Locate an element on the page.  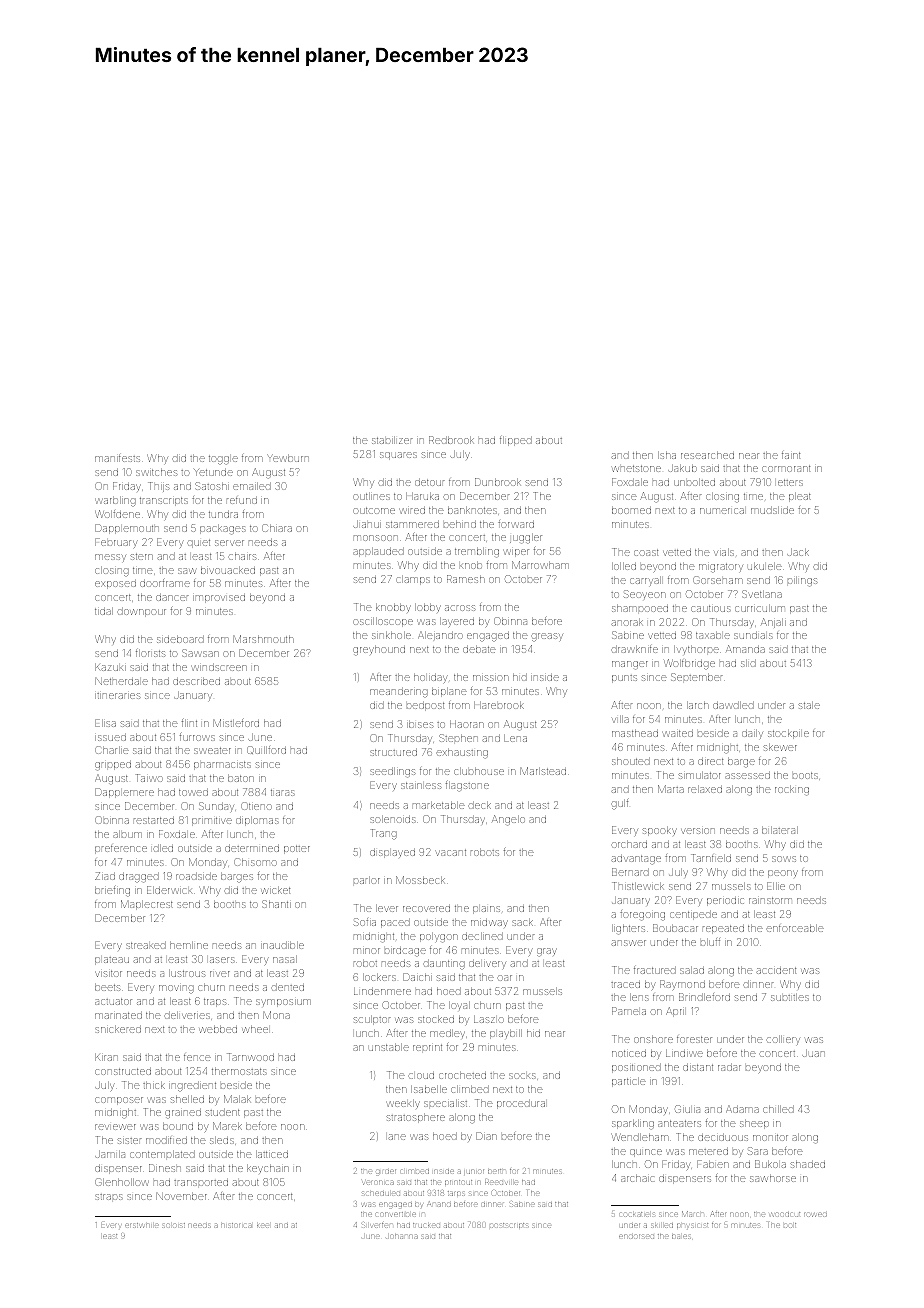
Jamila is located at coordinates (110, 1154).
